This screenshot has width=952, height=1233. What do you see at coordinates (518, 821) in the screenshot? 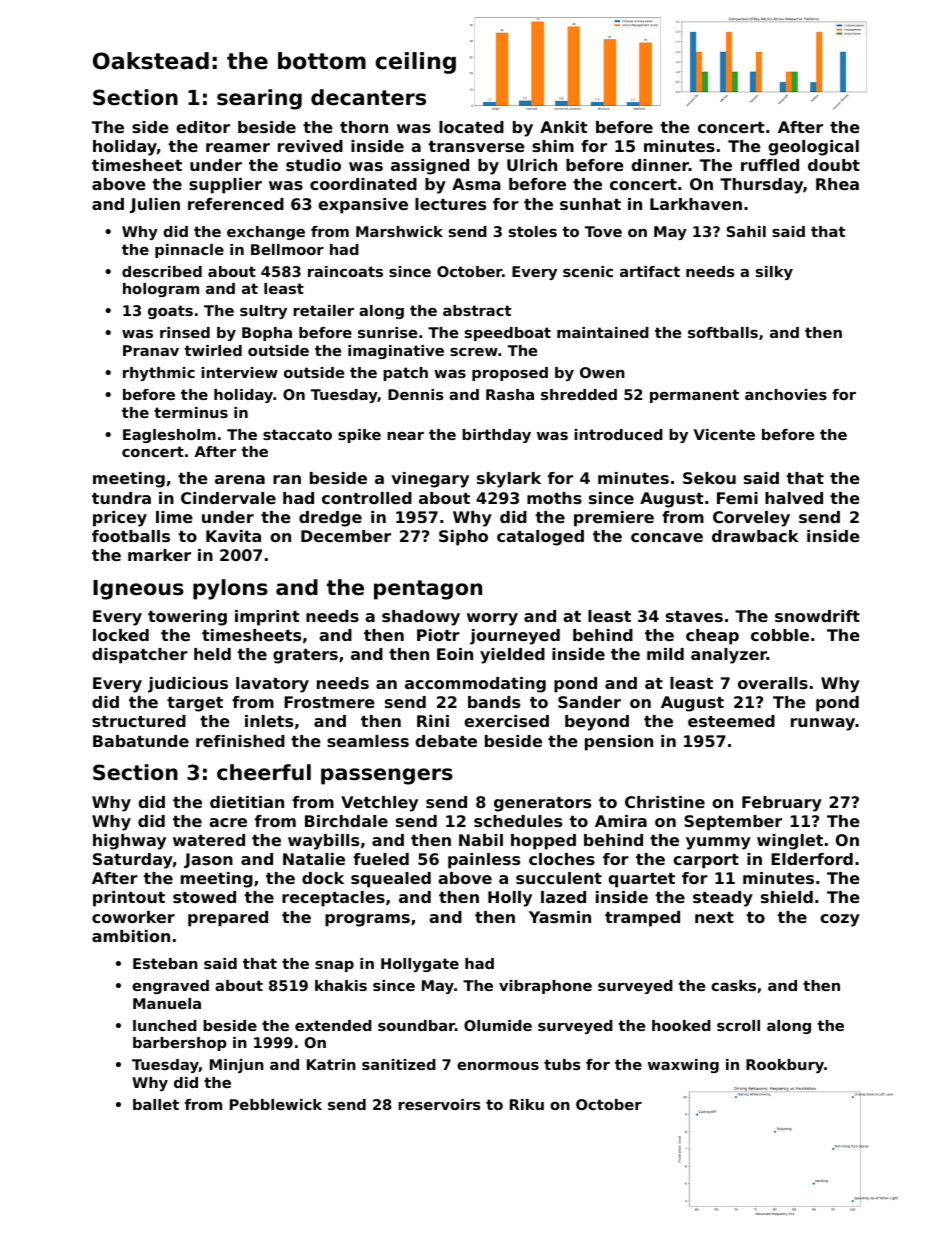
I see `schedules` at bounding box center [518, 821].
